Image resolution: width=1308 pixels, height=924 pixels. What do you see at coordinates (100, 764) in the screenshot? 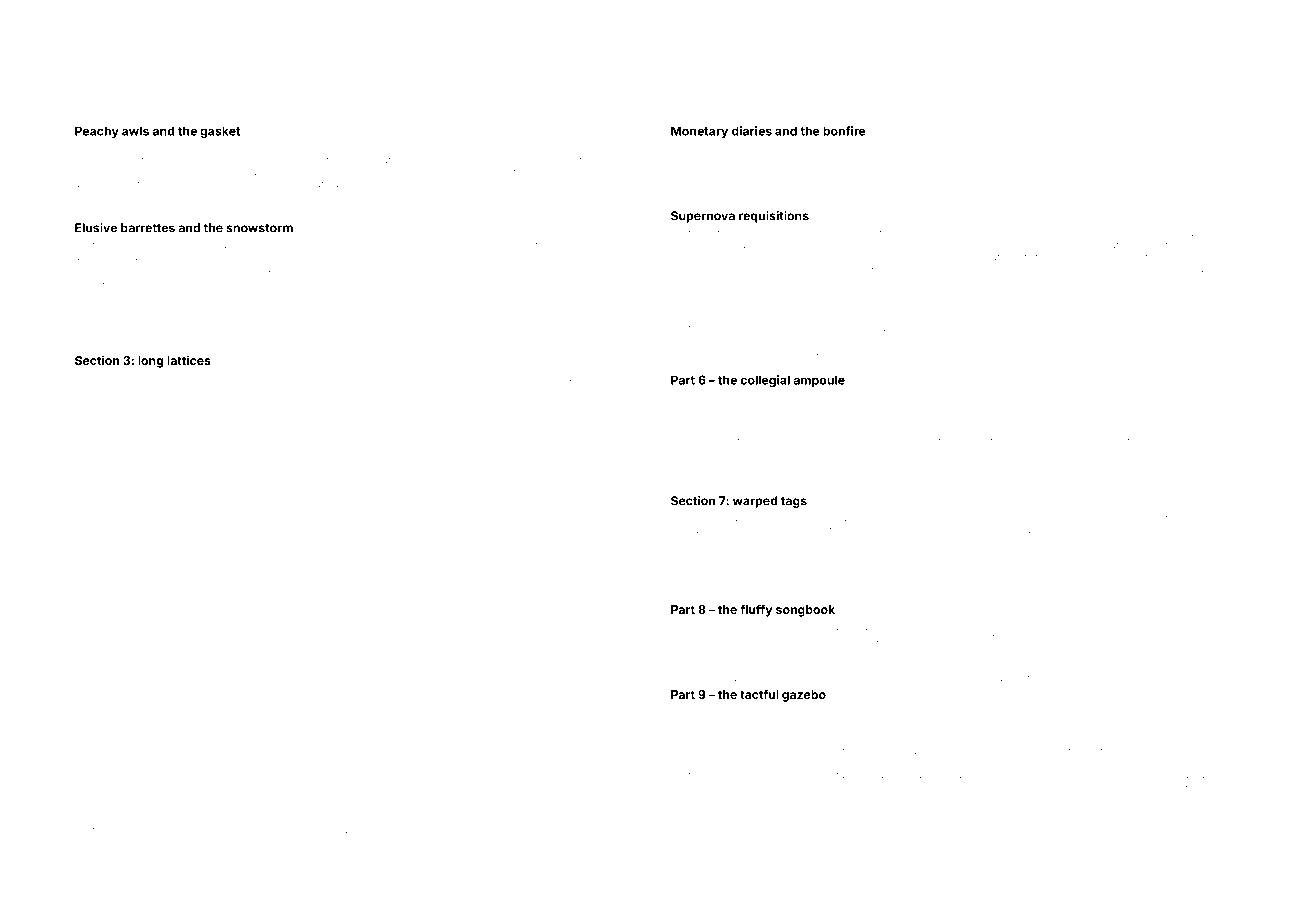
I see `Felipe` at bounding box center [100, 764].
